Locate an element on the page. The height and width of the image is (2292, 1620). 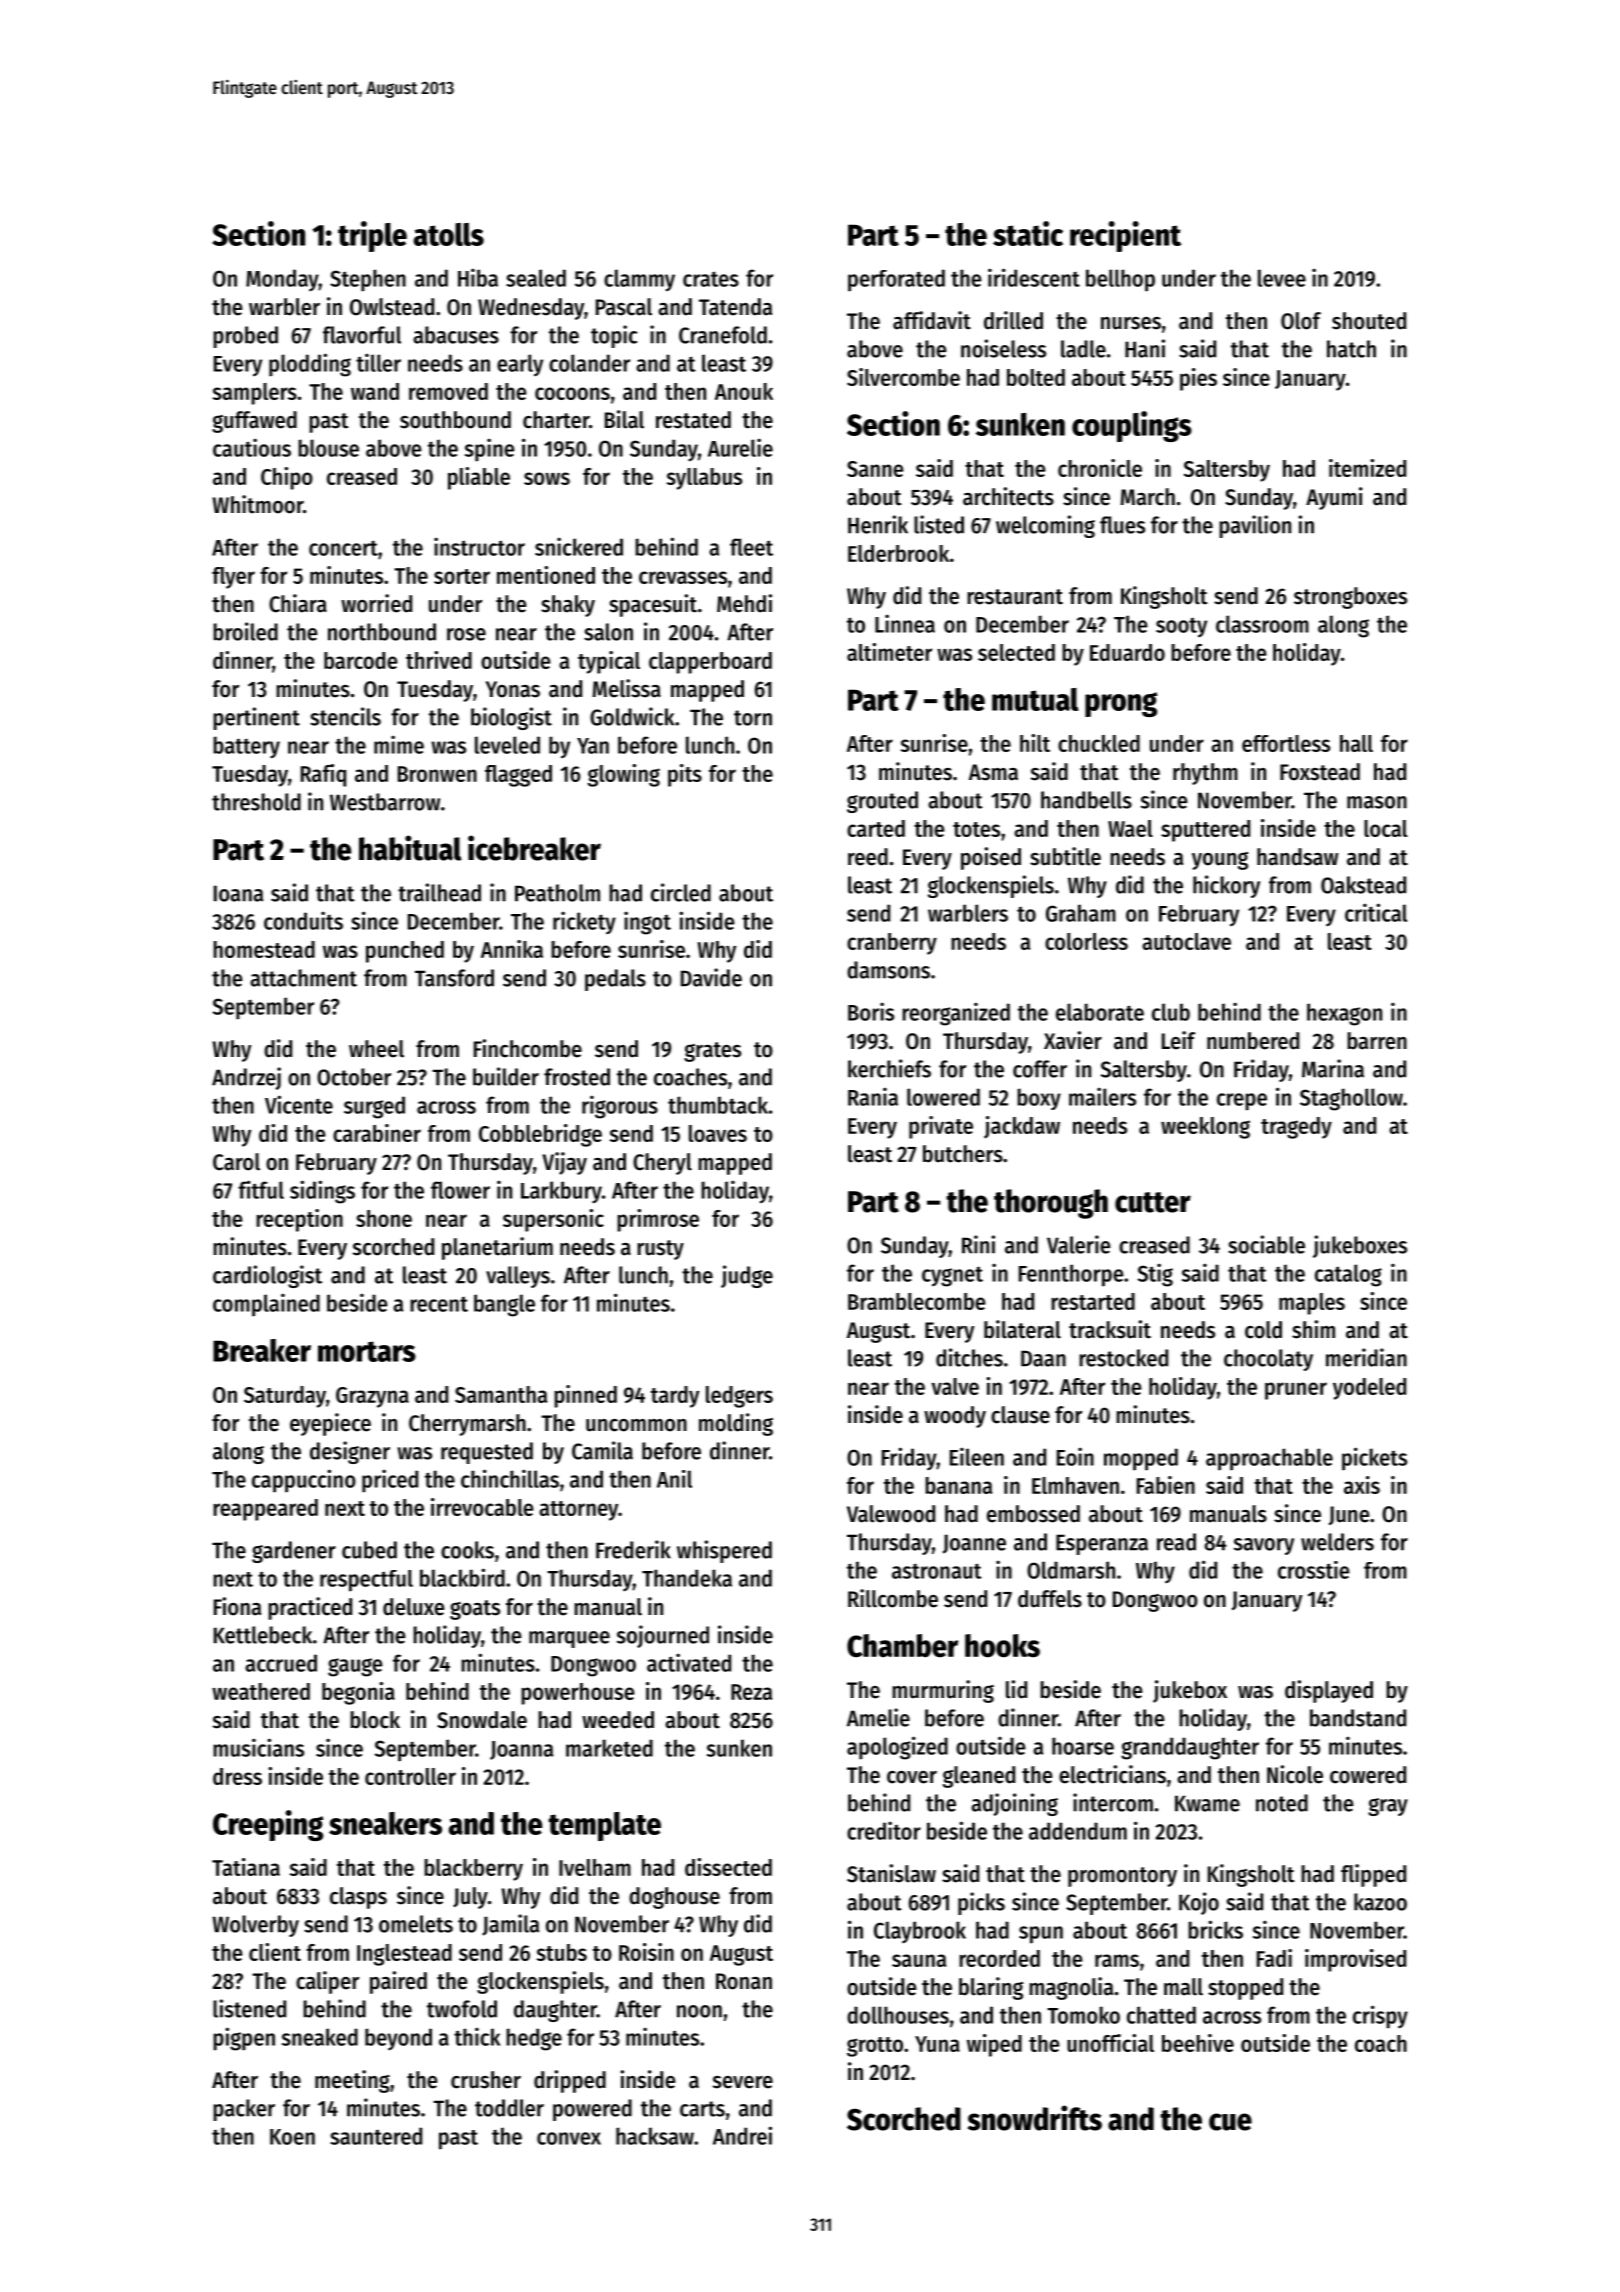
restaurant is located at coordinates (1015, 597).
